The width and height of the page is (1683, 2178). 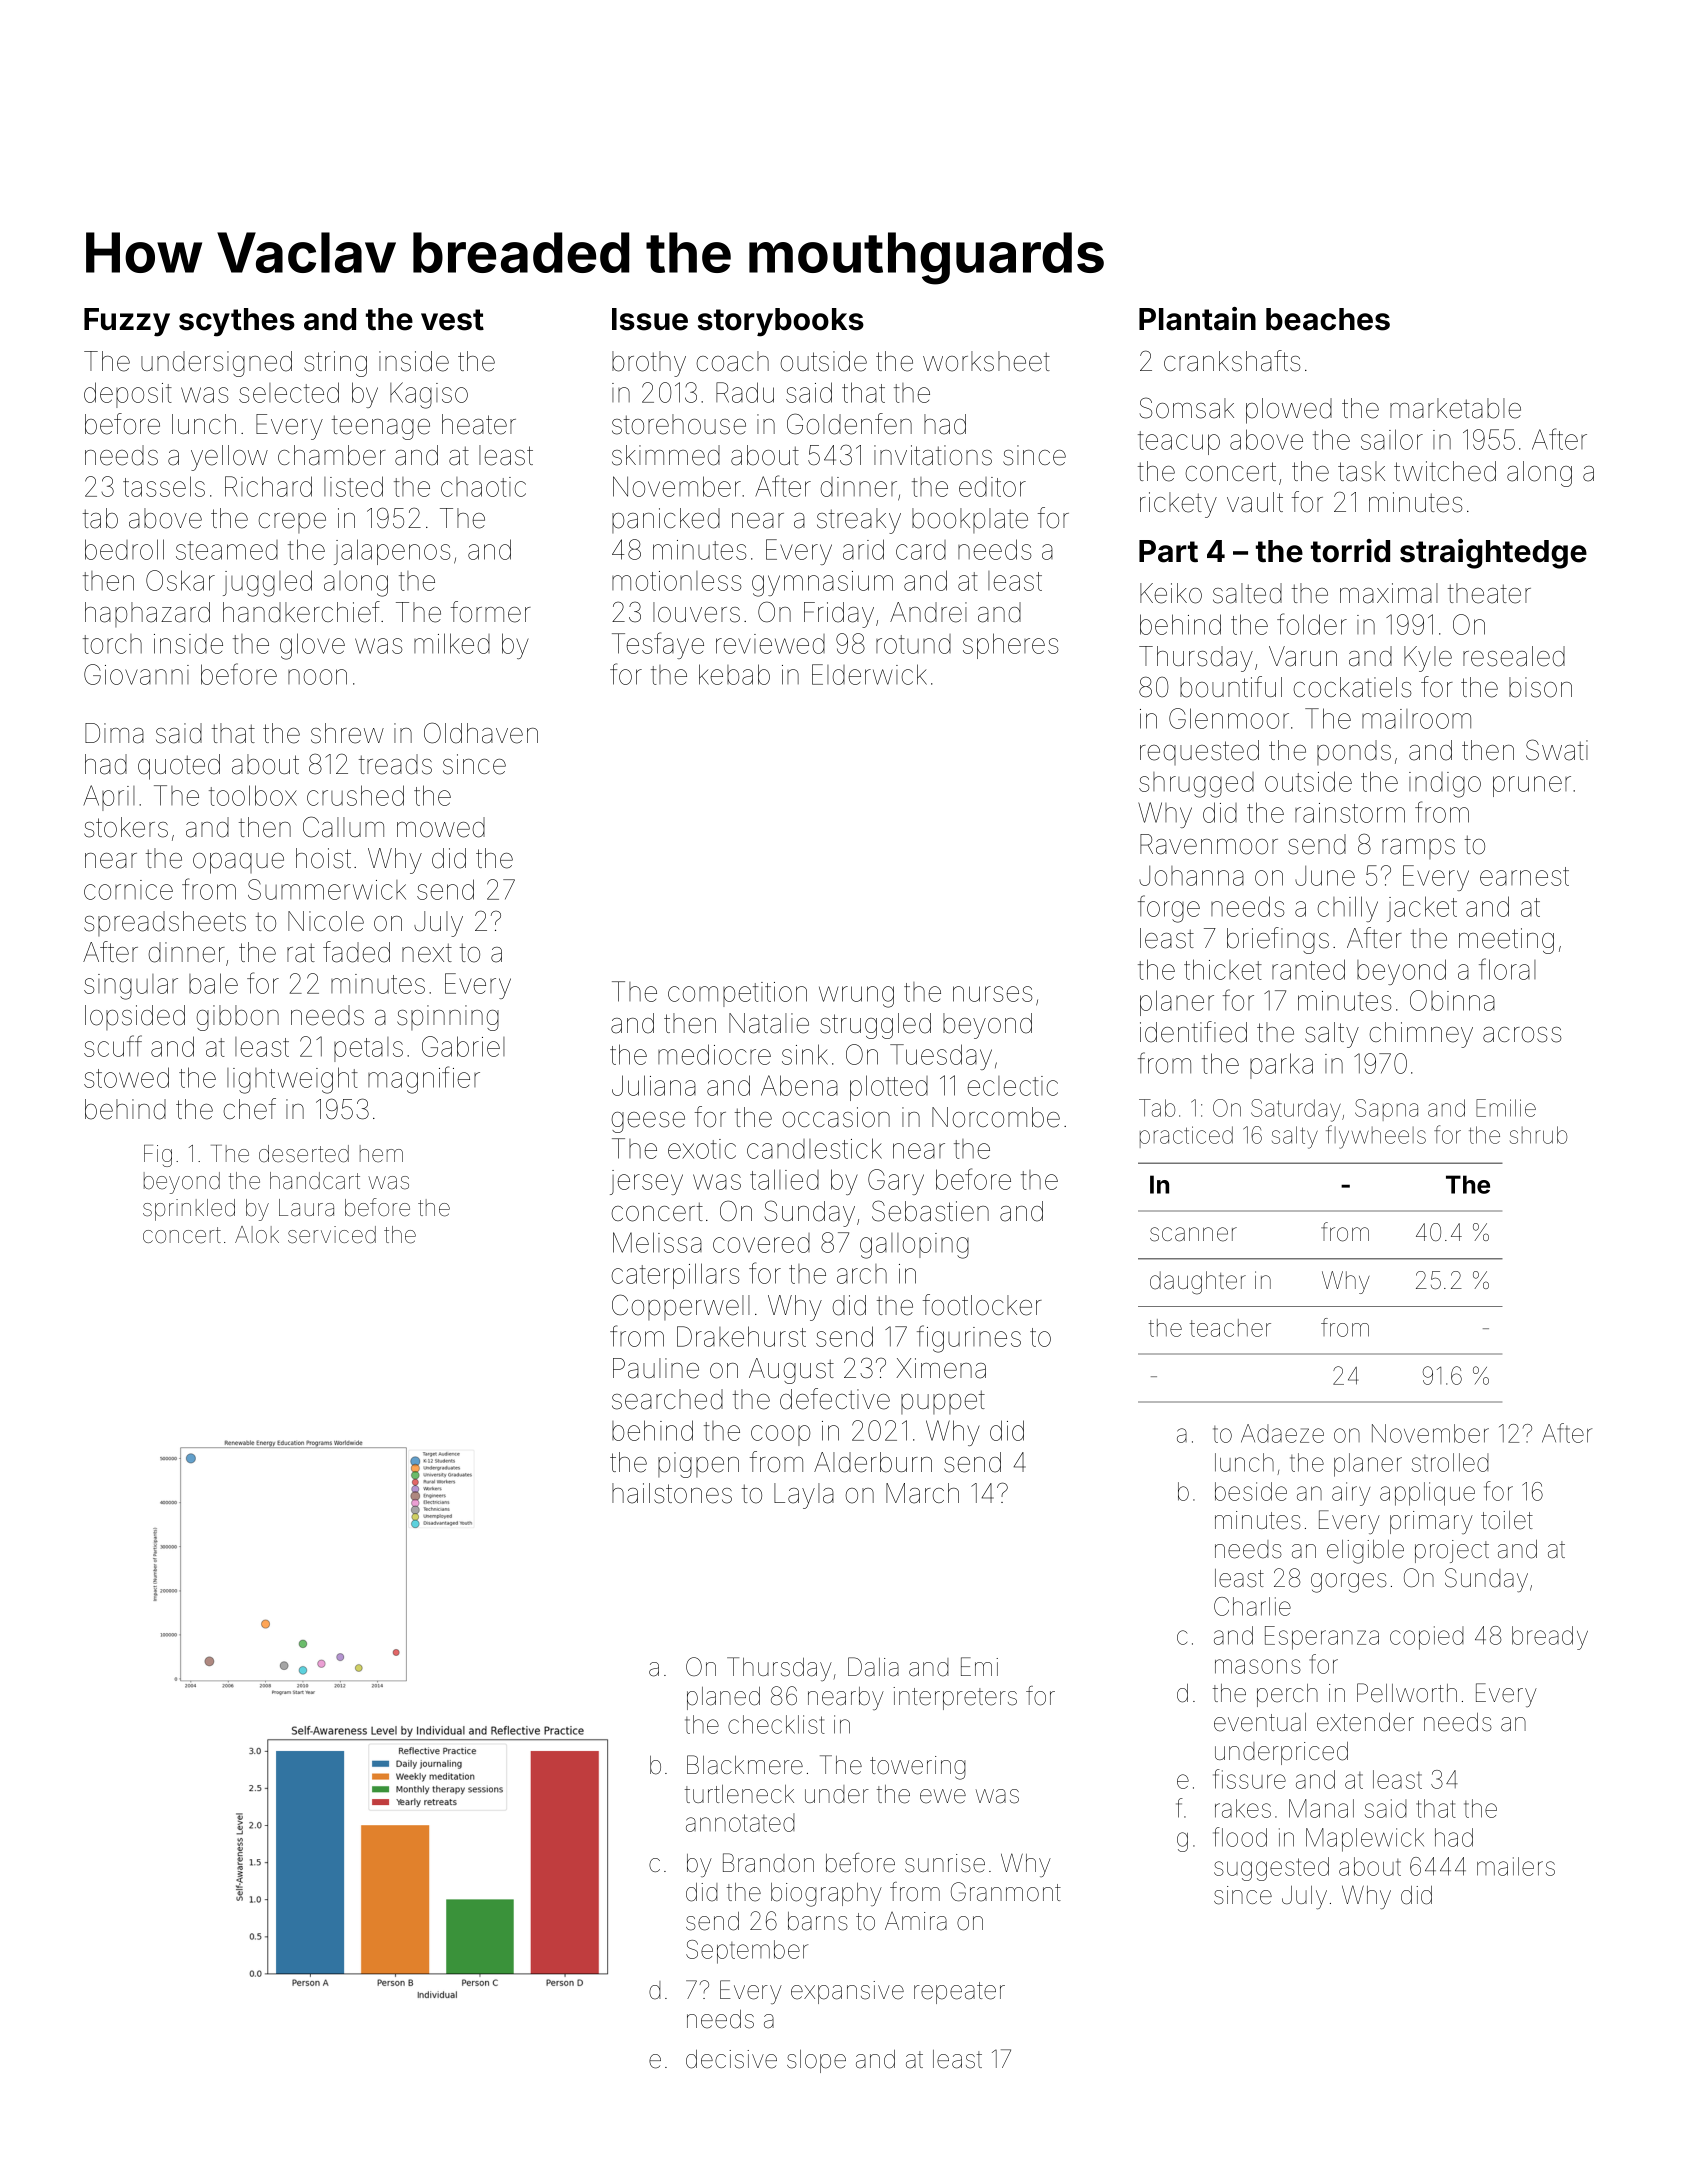 What do you see at coordinates (1282, 1433) in the page?
I see `Adaeze` at bounding box center [1282, 1433].
